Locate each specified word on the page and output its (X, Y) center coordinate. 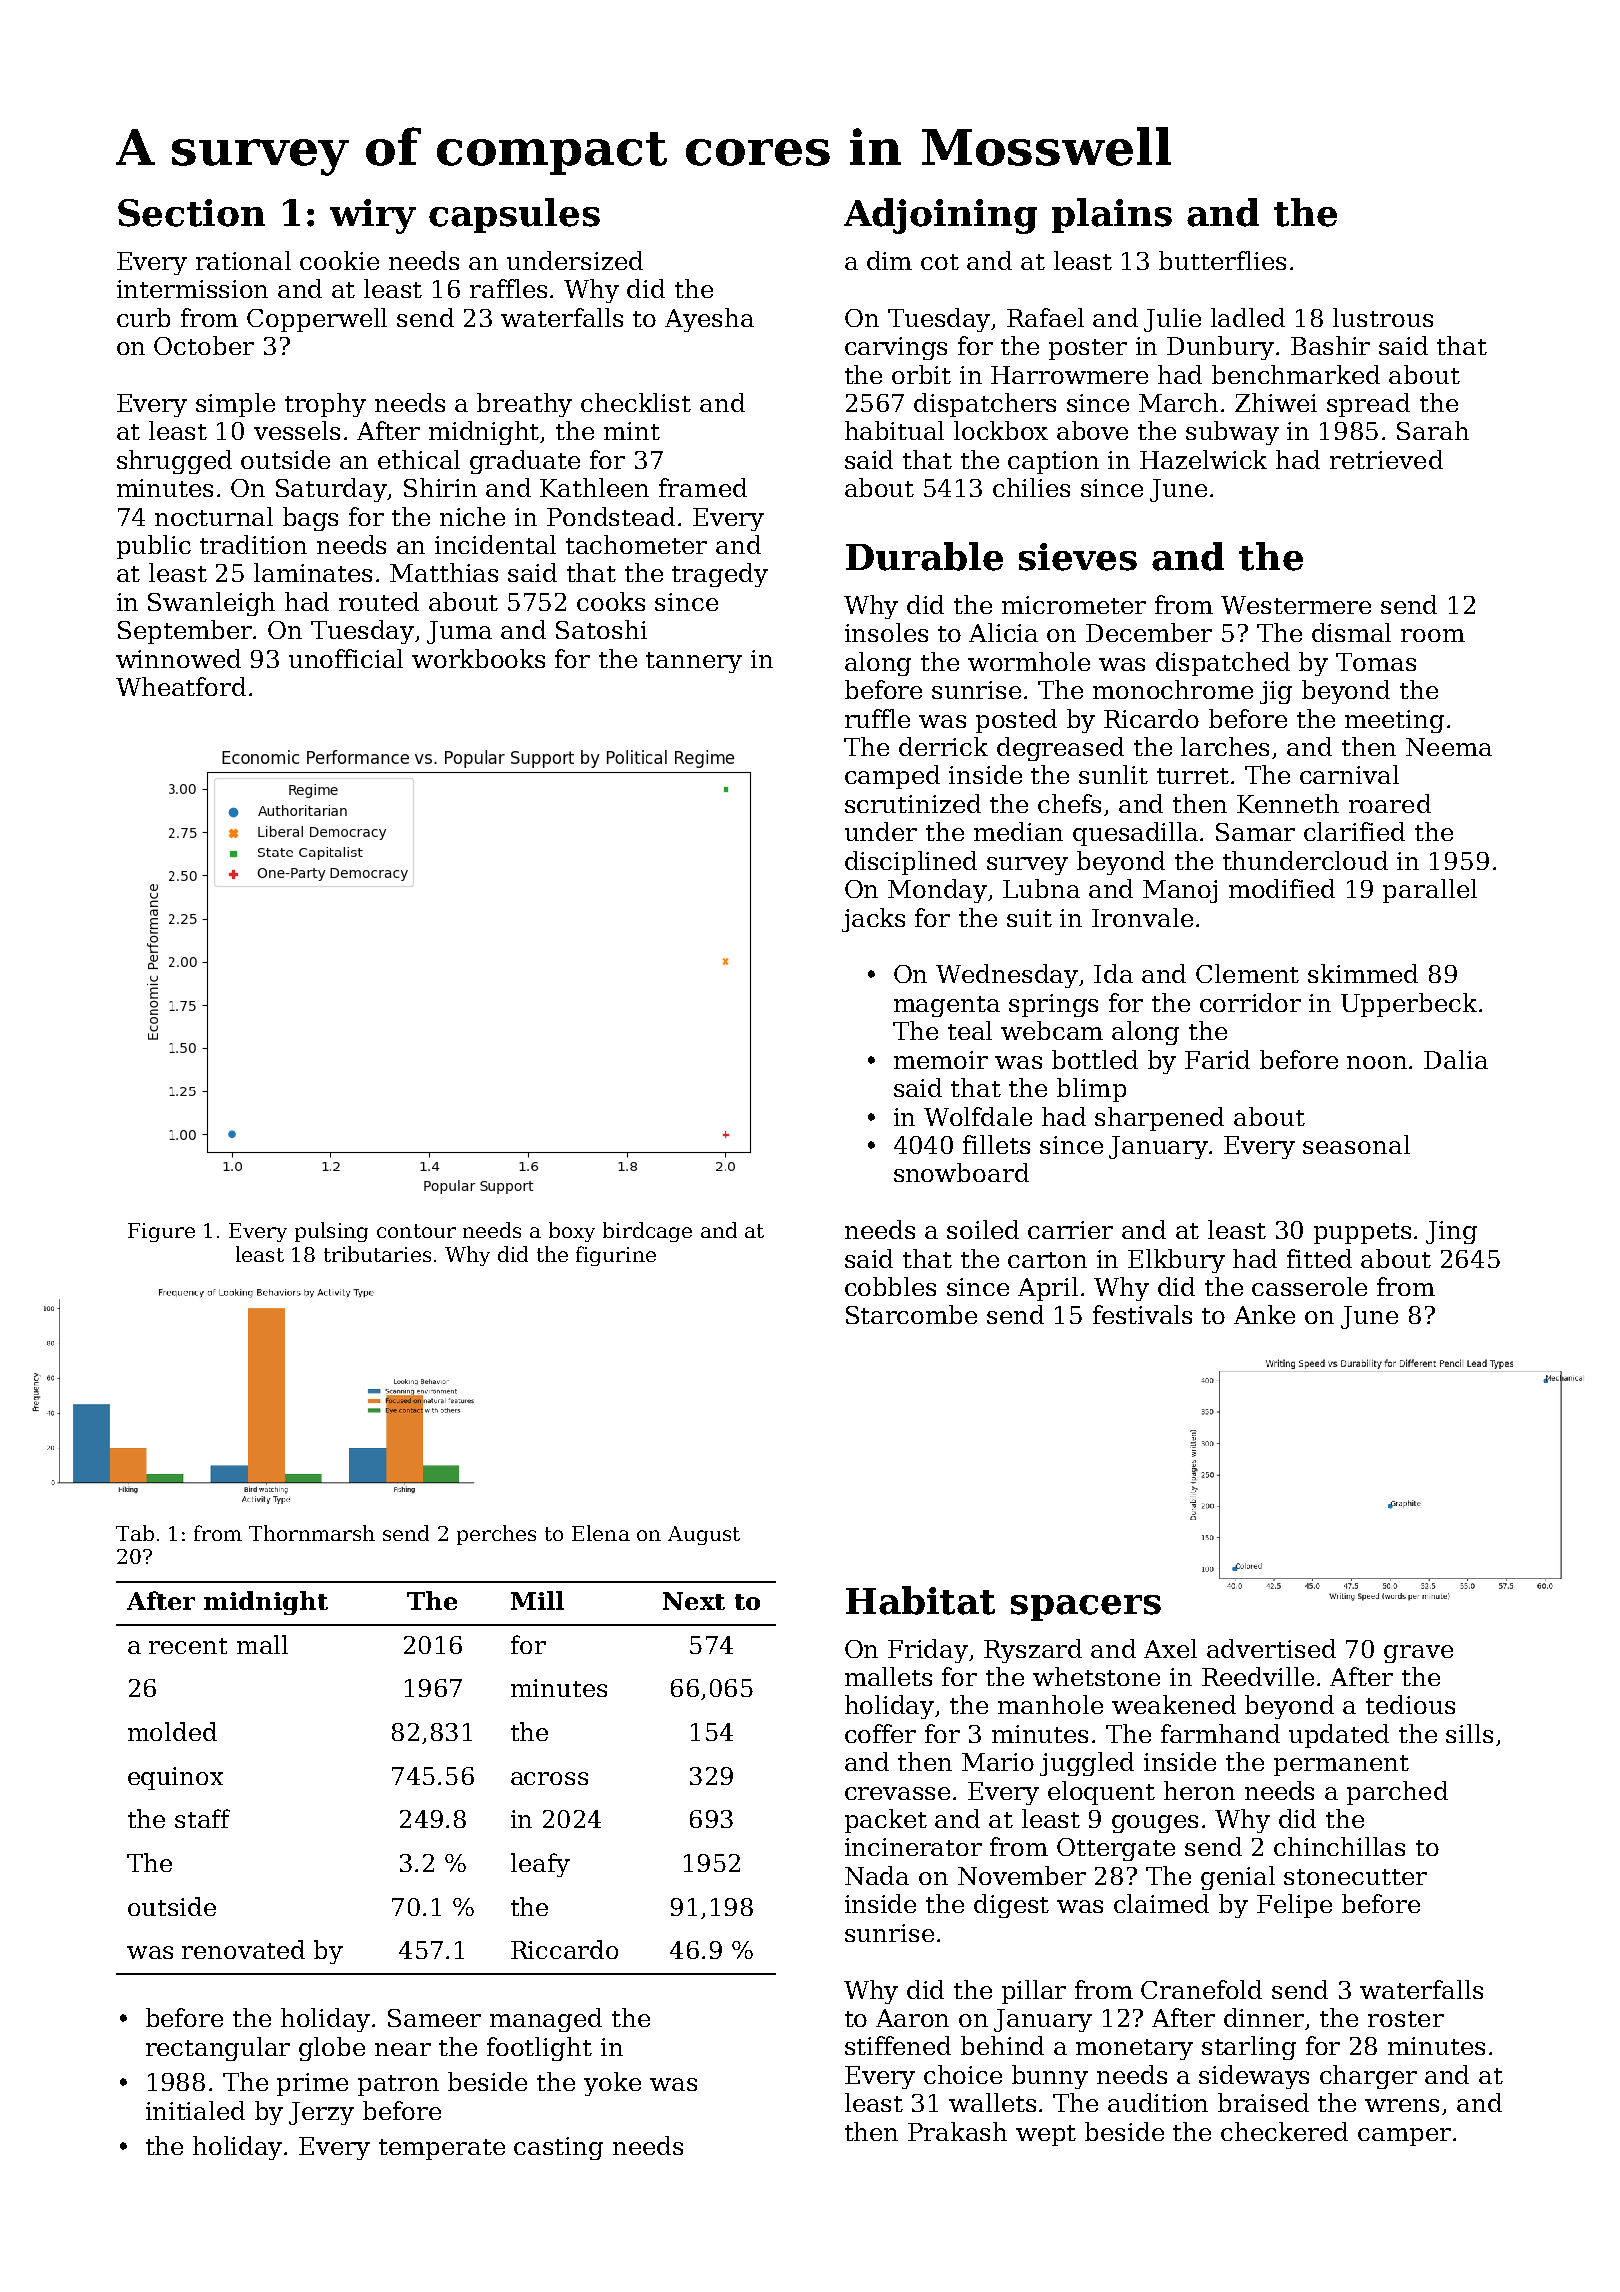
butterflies (1222, 260)
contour (416, 1231)
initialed (195, 2110)
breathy (524, 405)
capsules (514, 215)
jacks (873, 920)
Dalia (1456, 1059)
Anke (1264, 1314)
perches (496, 1535)
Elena (601, 1533)
